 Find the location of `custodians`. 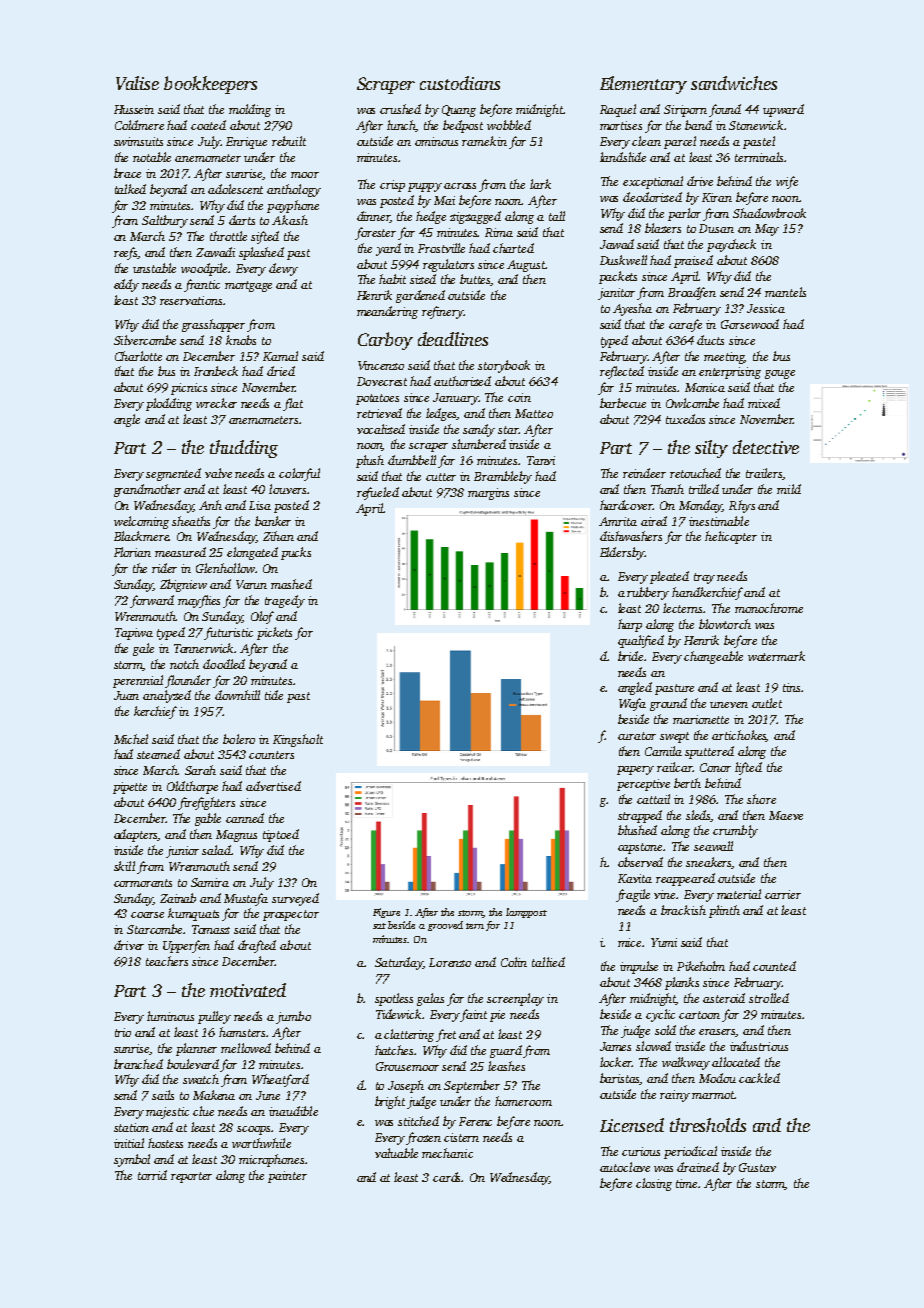

custodians is located at coordinates (460, 83).
